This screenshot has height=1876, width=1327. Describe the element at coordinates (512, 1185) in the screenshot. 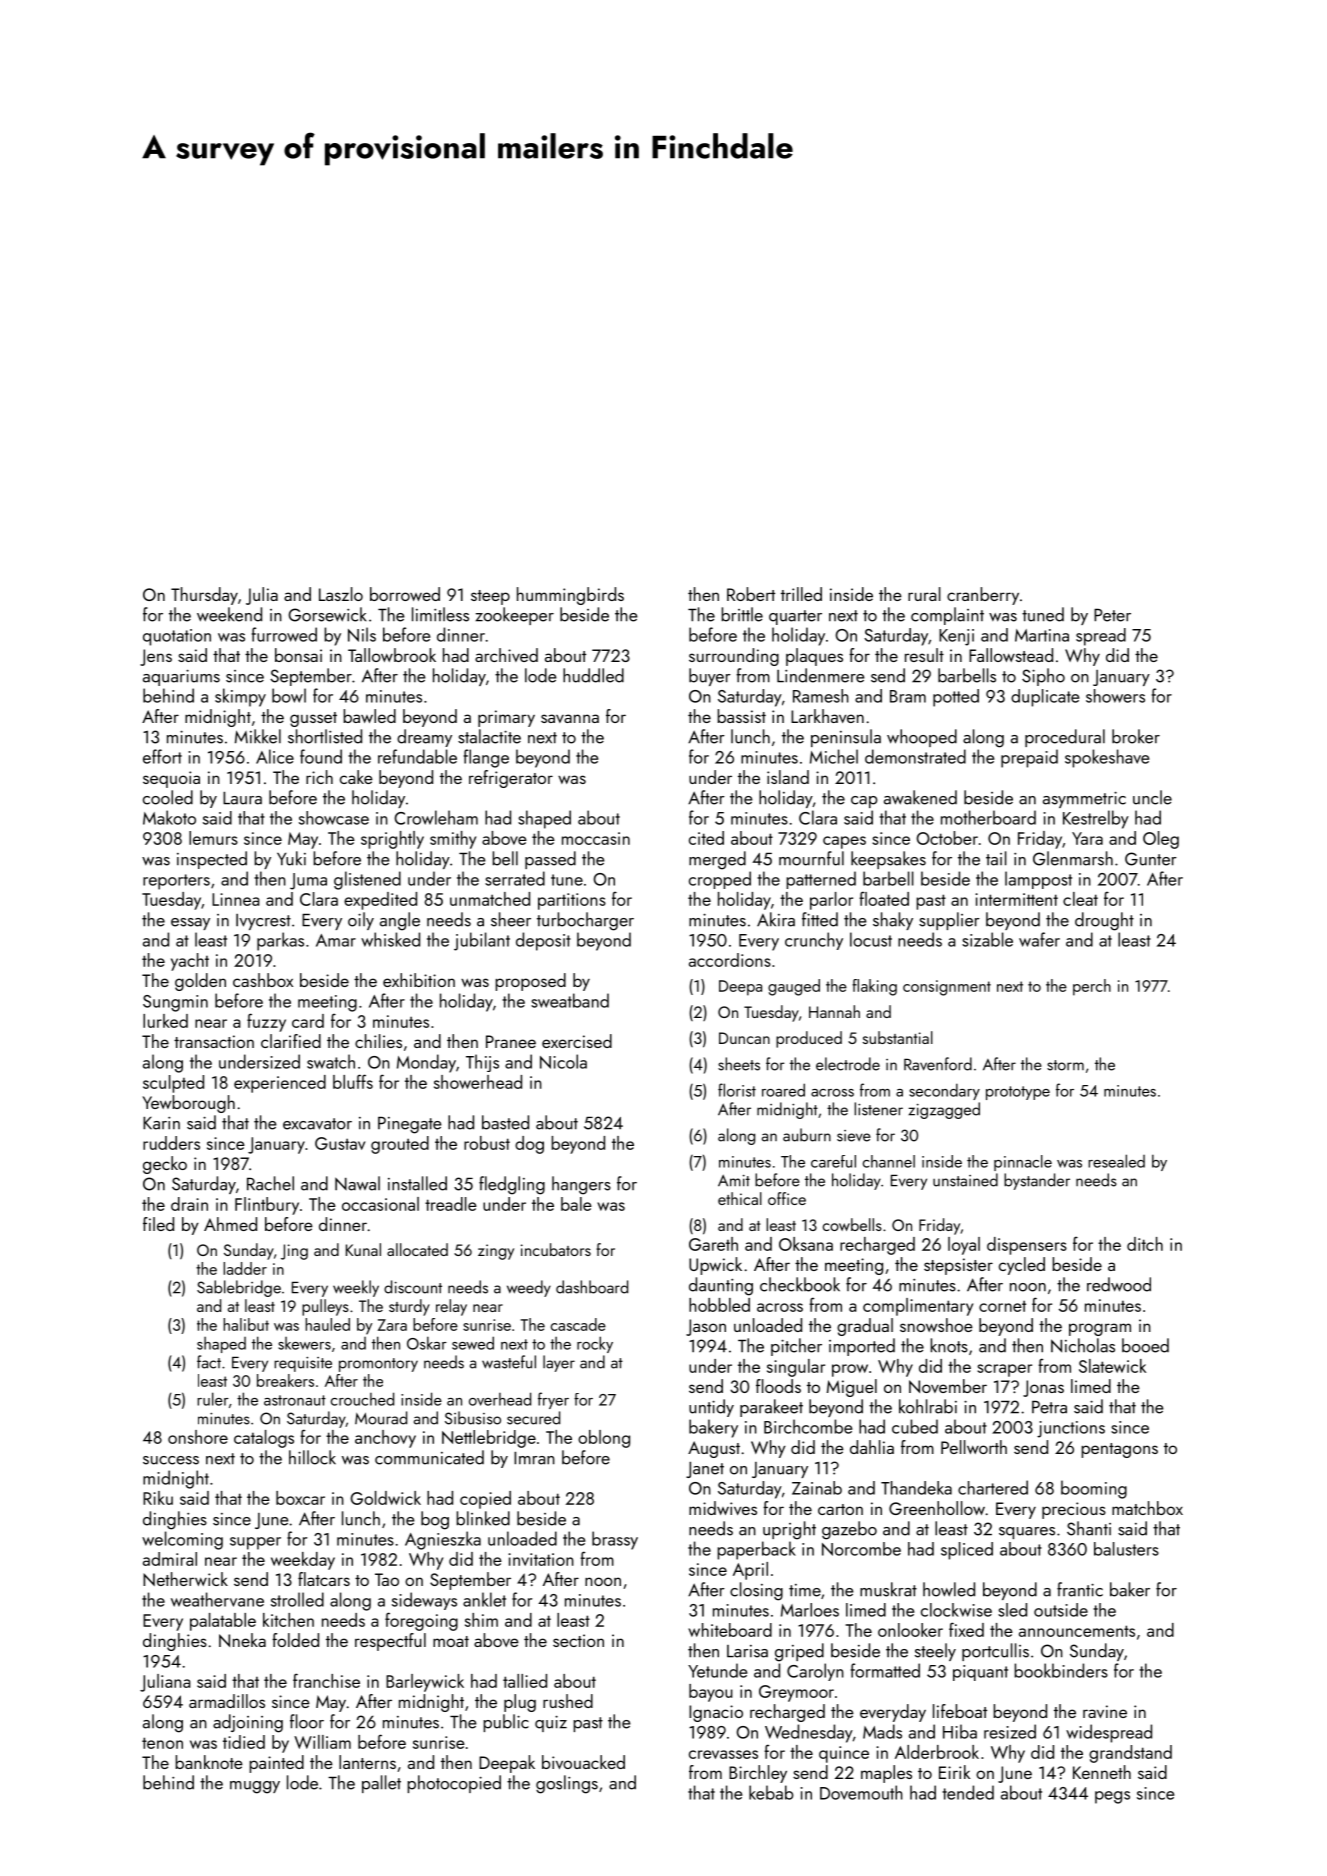

I see `fledgling` at that location.
